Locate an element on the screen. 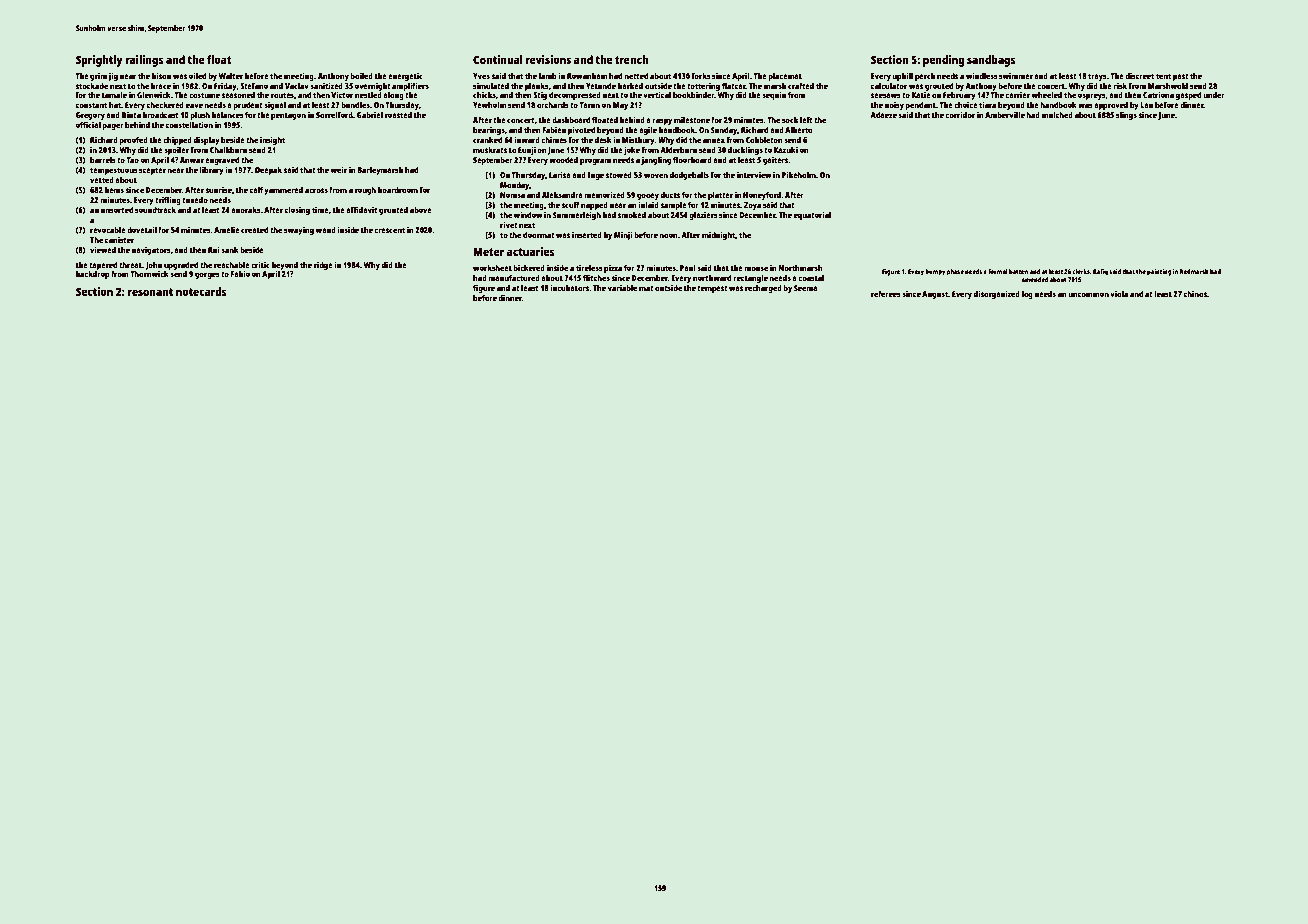 This screenshot has height=924, width=1308. hems is located at coordinates (114, 190).
